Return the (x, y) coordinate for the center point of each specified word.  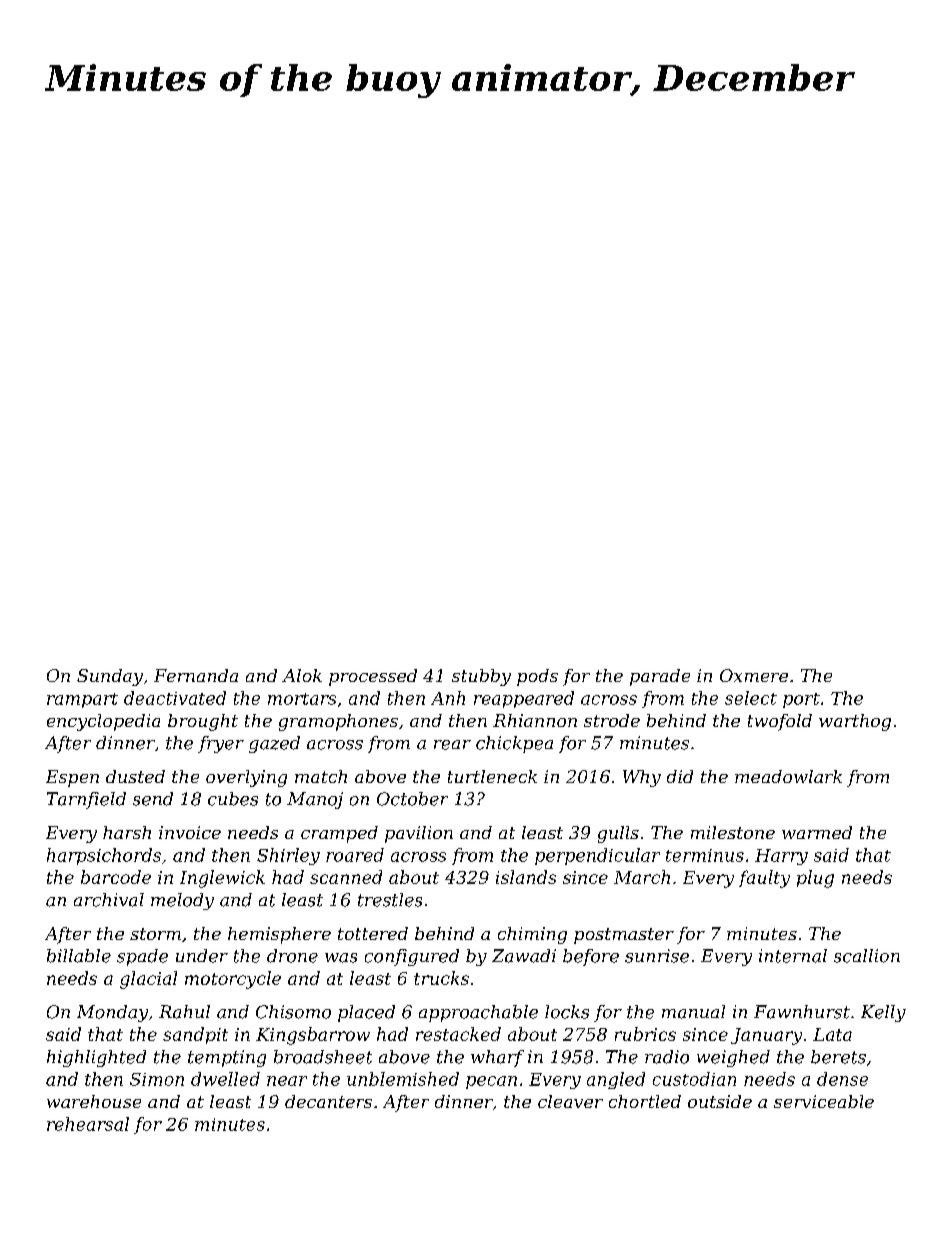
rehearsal (88, 1124)
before (591, 957)
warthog (855, 722)
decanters (328, 1101)
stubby (481, 677)
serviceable (824, 1101)
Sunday (110, 677)
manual (693, 1012)
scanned (346, 877)
